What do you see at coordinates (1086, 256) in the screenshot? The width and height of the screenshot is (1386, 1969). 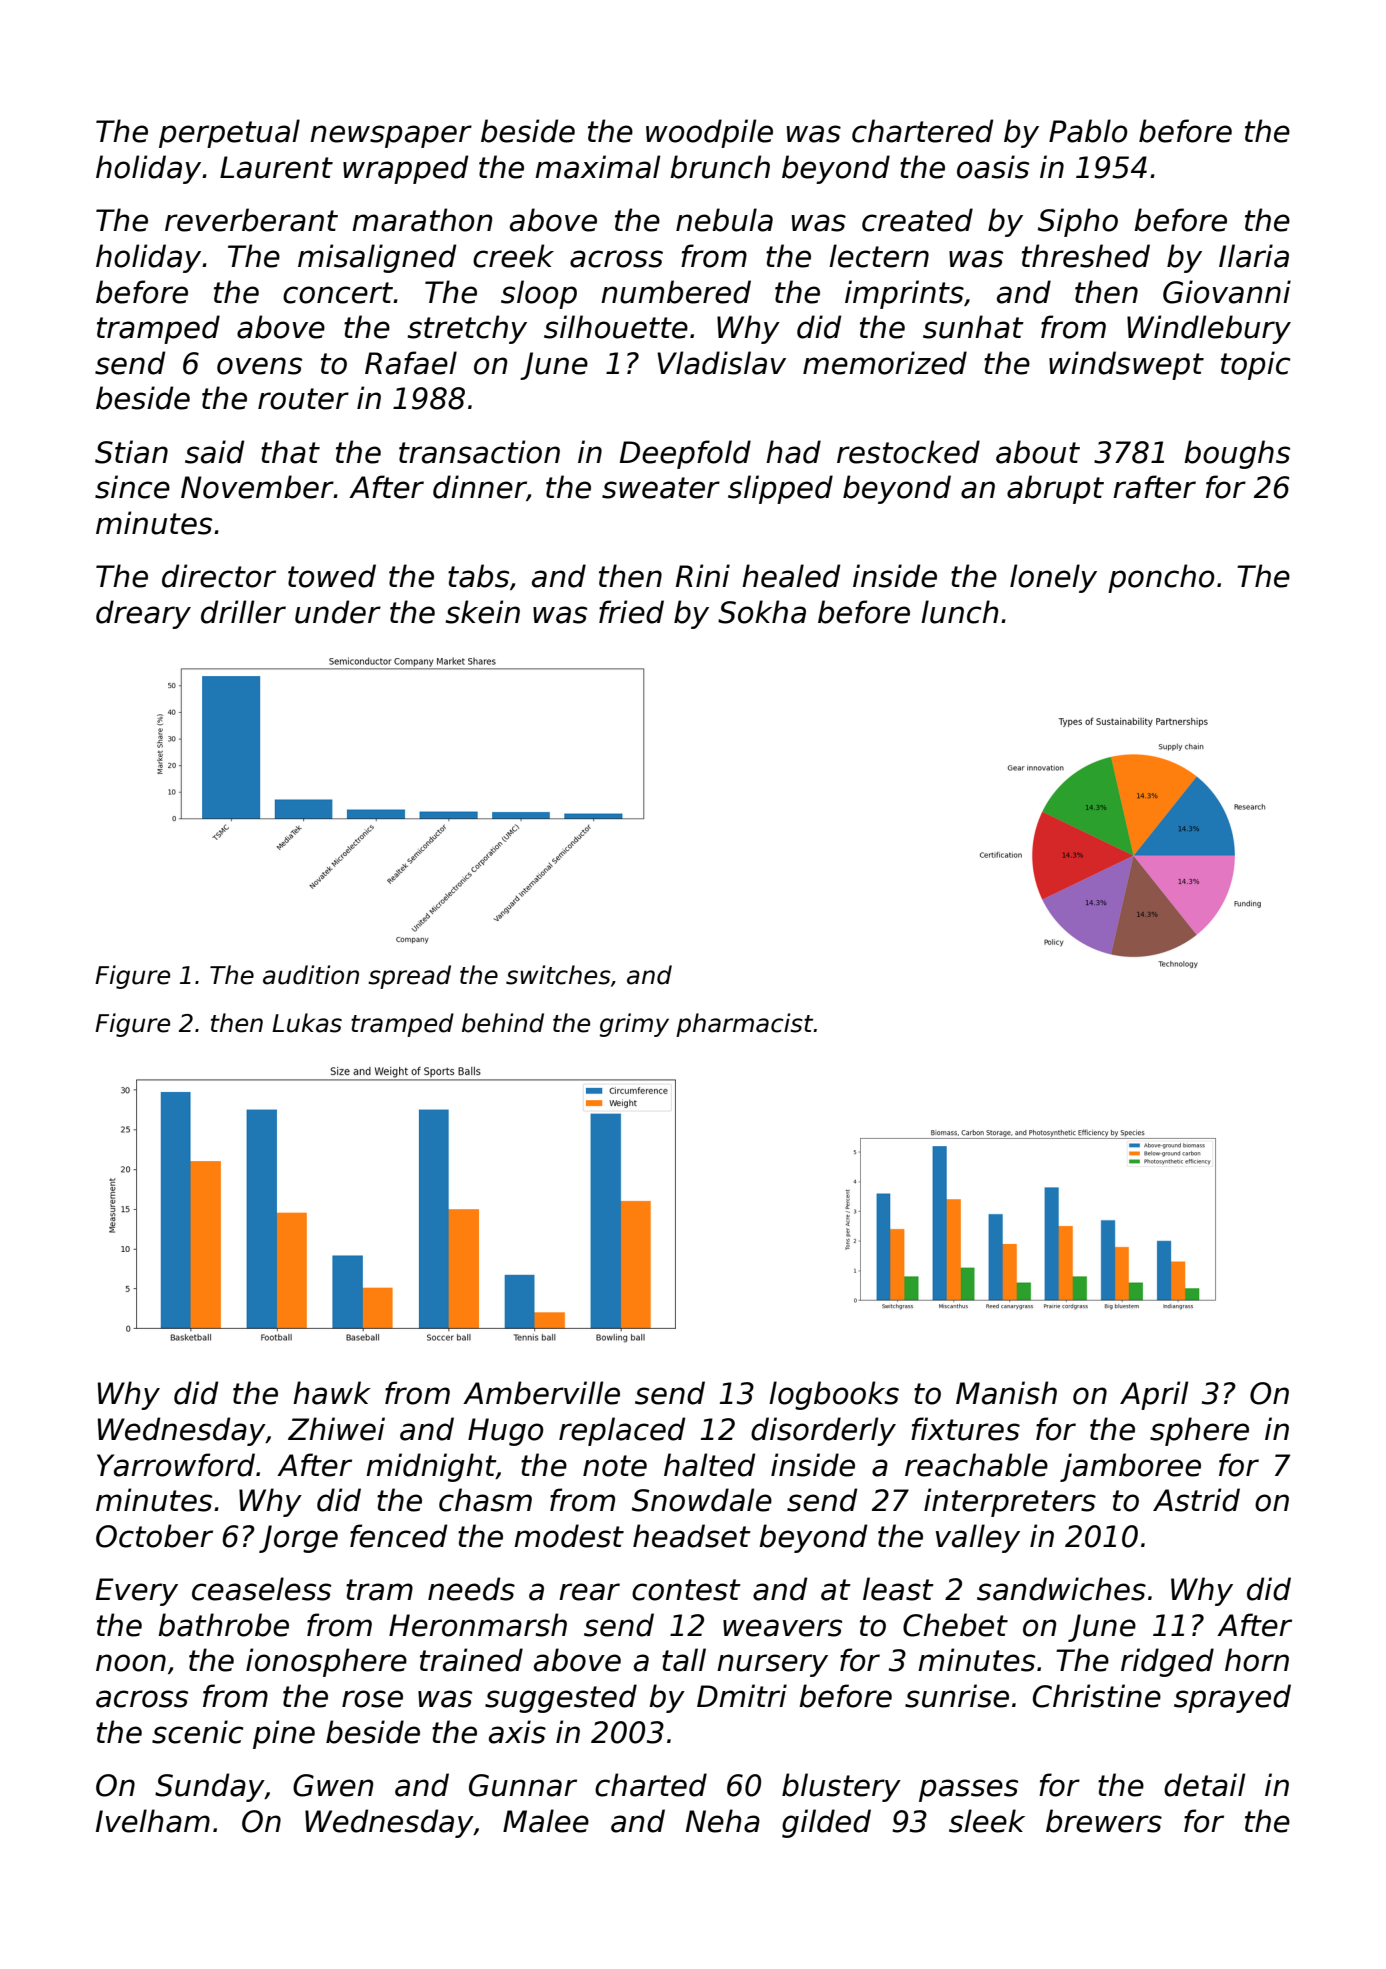 I see `threshed` at bounding box center [1086, 256].
